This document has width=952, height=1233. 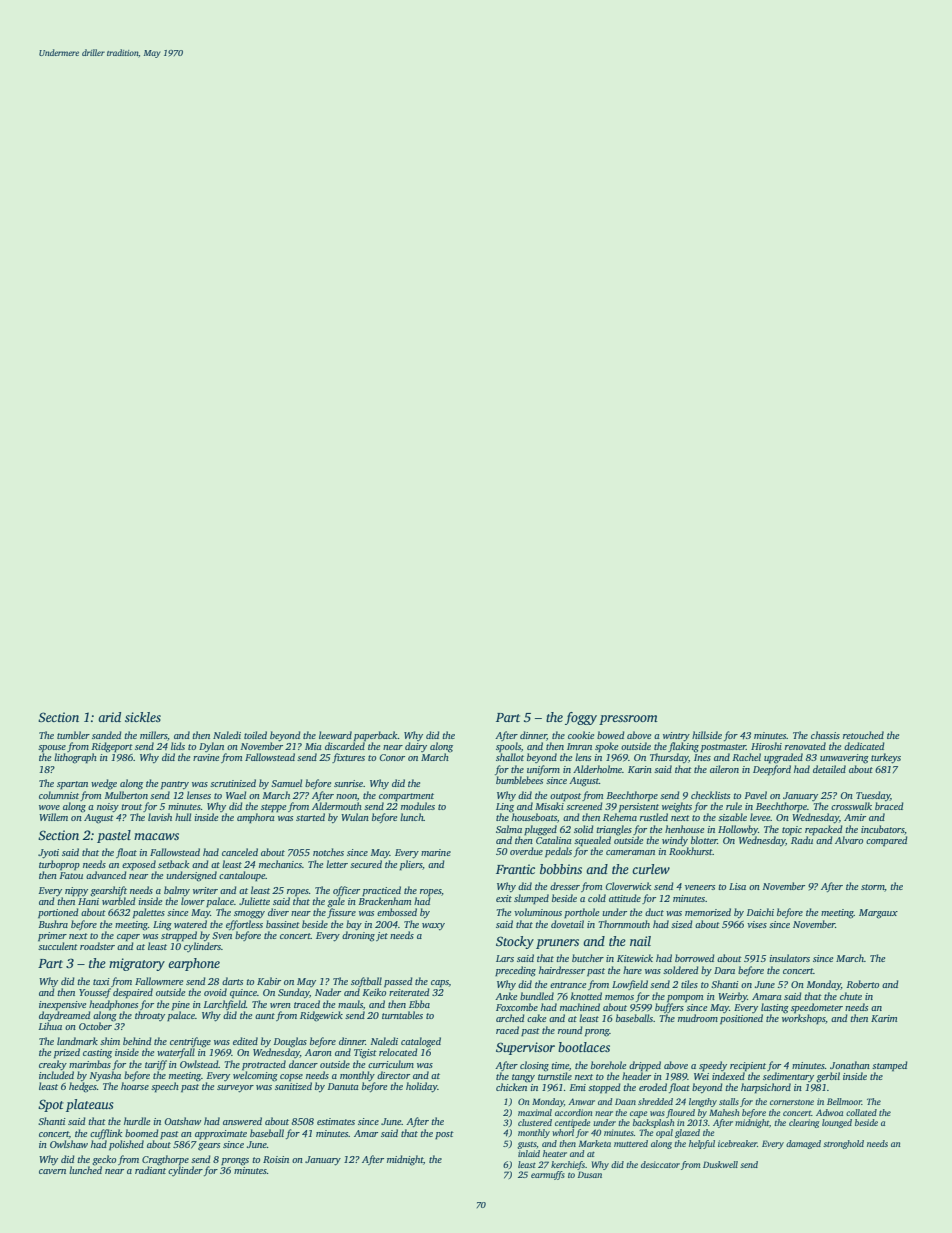 What do you see at coordinates (109, 717) in the document?
I see `arid` at bounding box center [109, 717].
